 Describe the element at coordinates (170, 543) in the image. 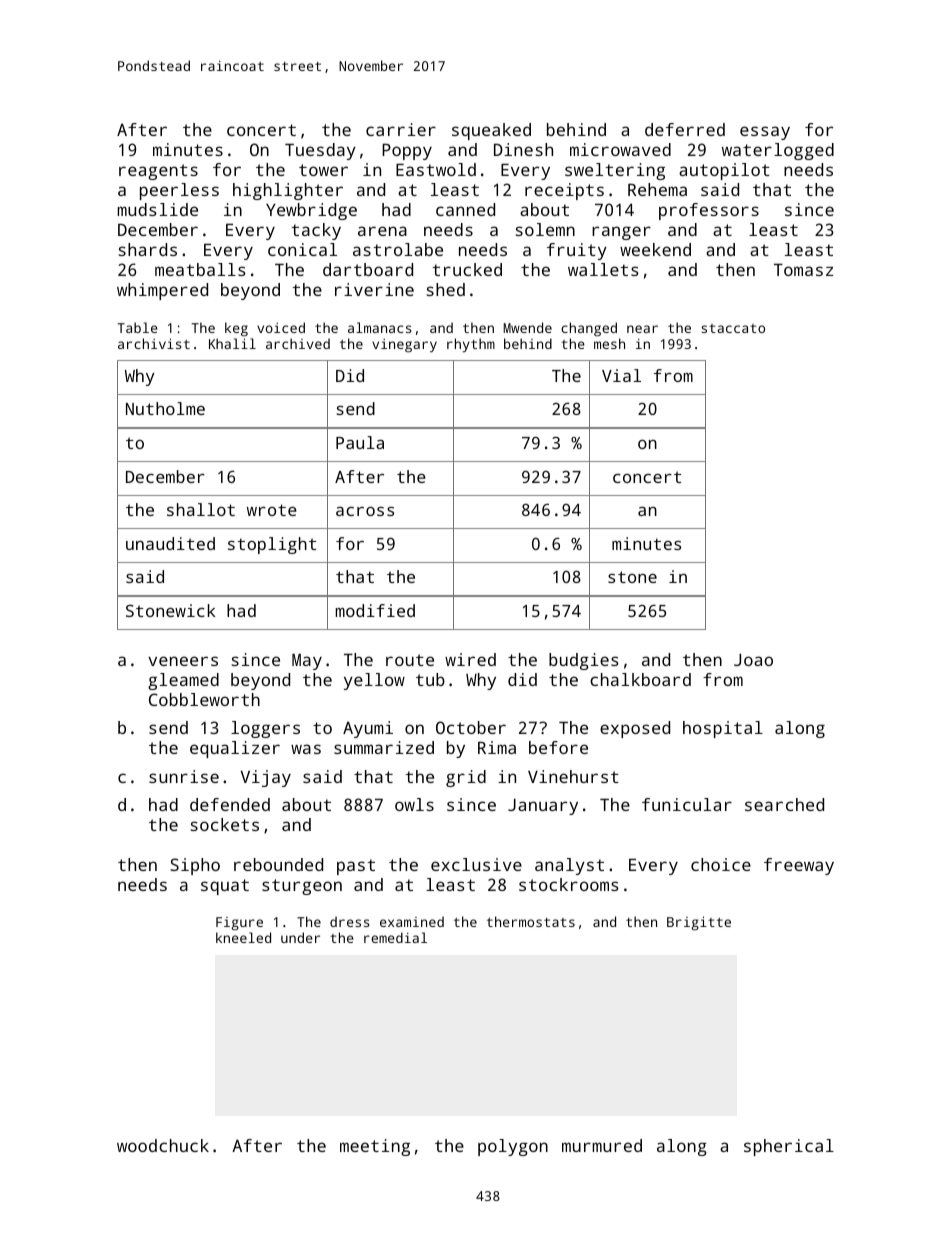

I see `unaudited` at that location.
